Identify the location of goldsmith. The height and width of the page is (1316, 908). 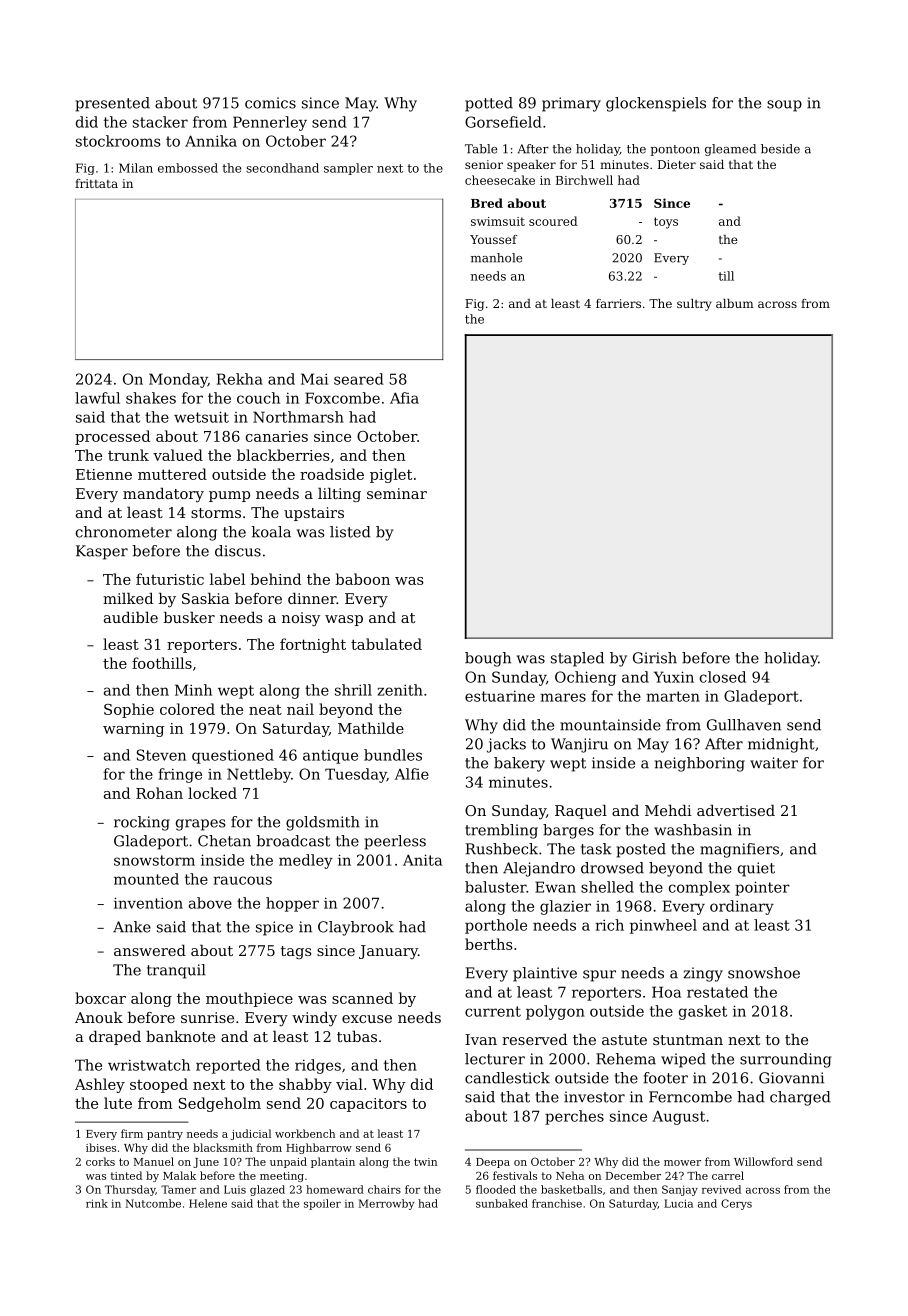
(323, 823).
